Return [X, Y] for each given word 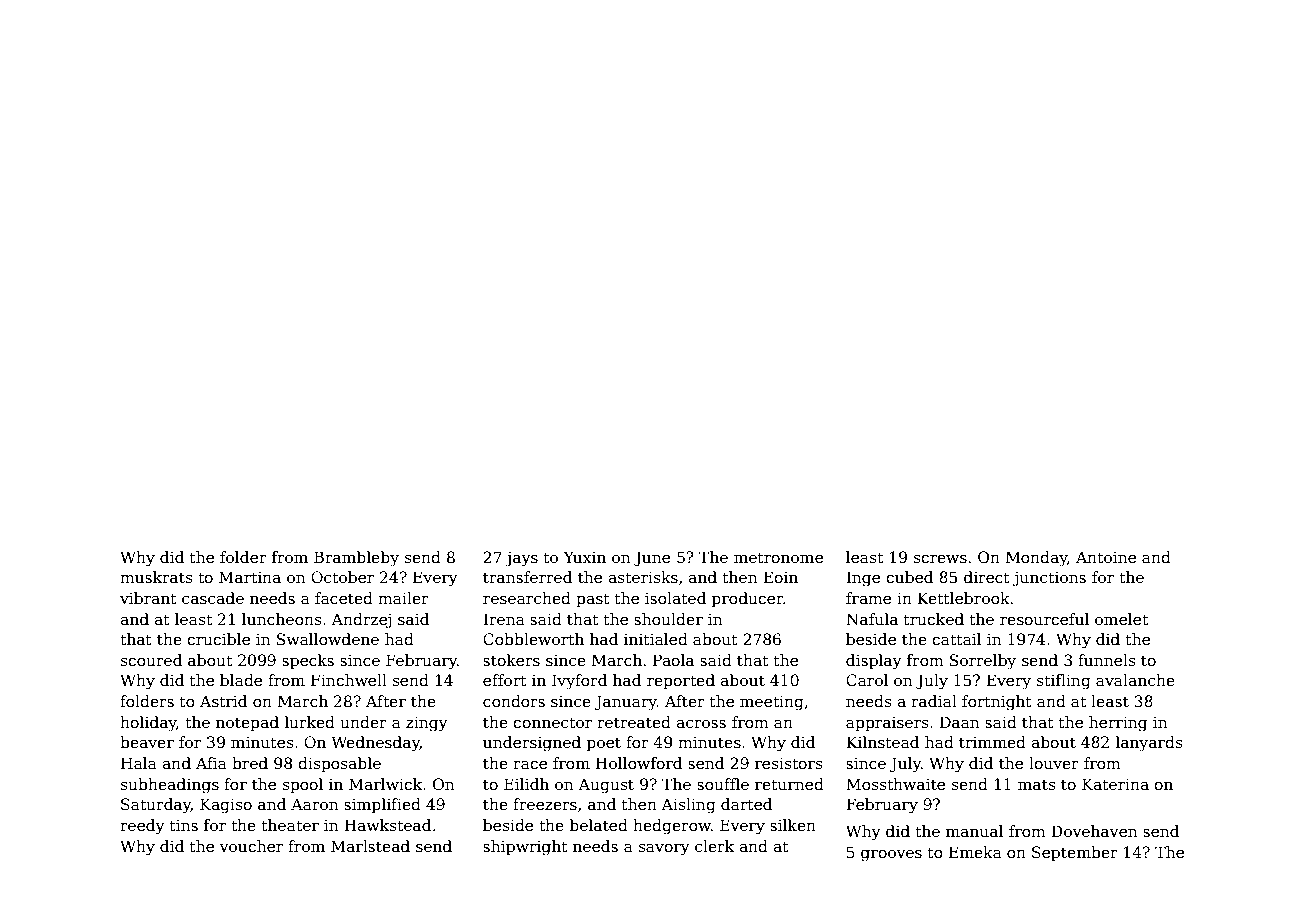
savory [664, 850]
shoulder [668, 619]
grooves [891, 856]
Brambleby [356, 559]
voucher [251, 846]
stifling [1064, 682]
